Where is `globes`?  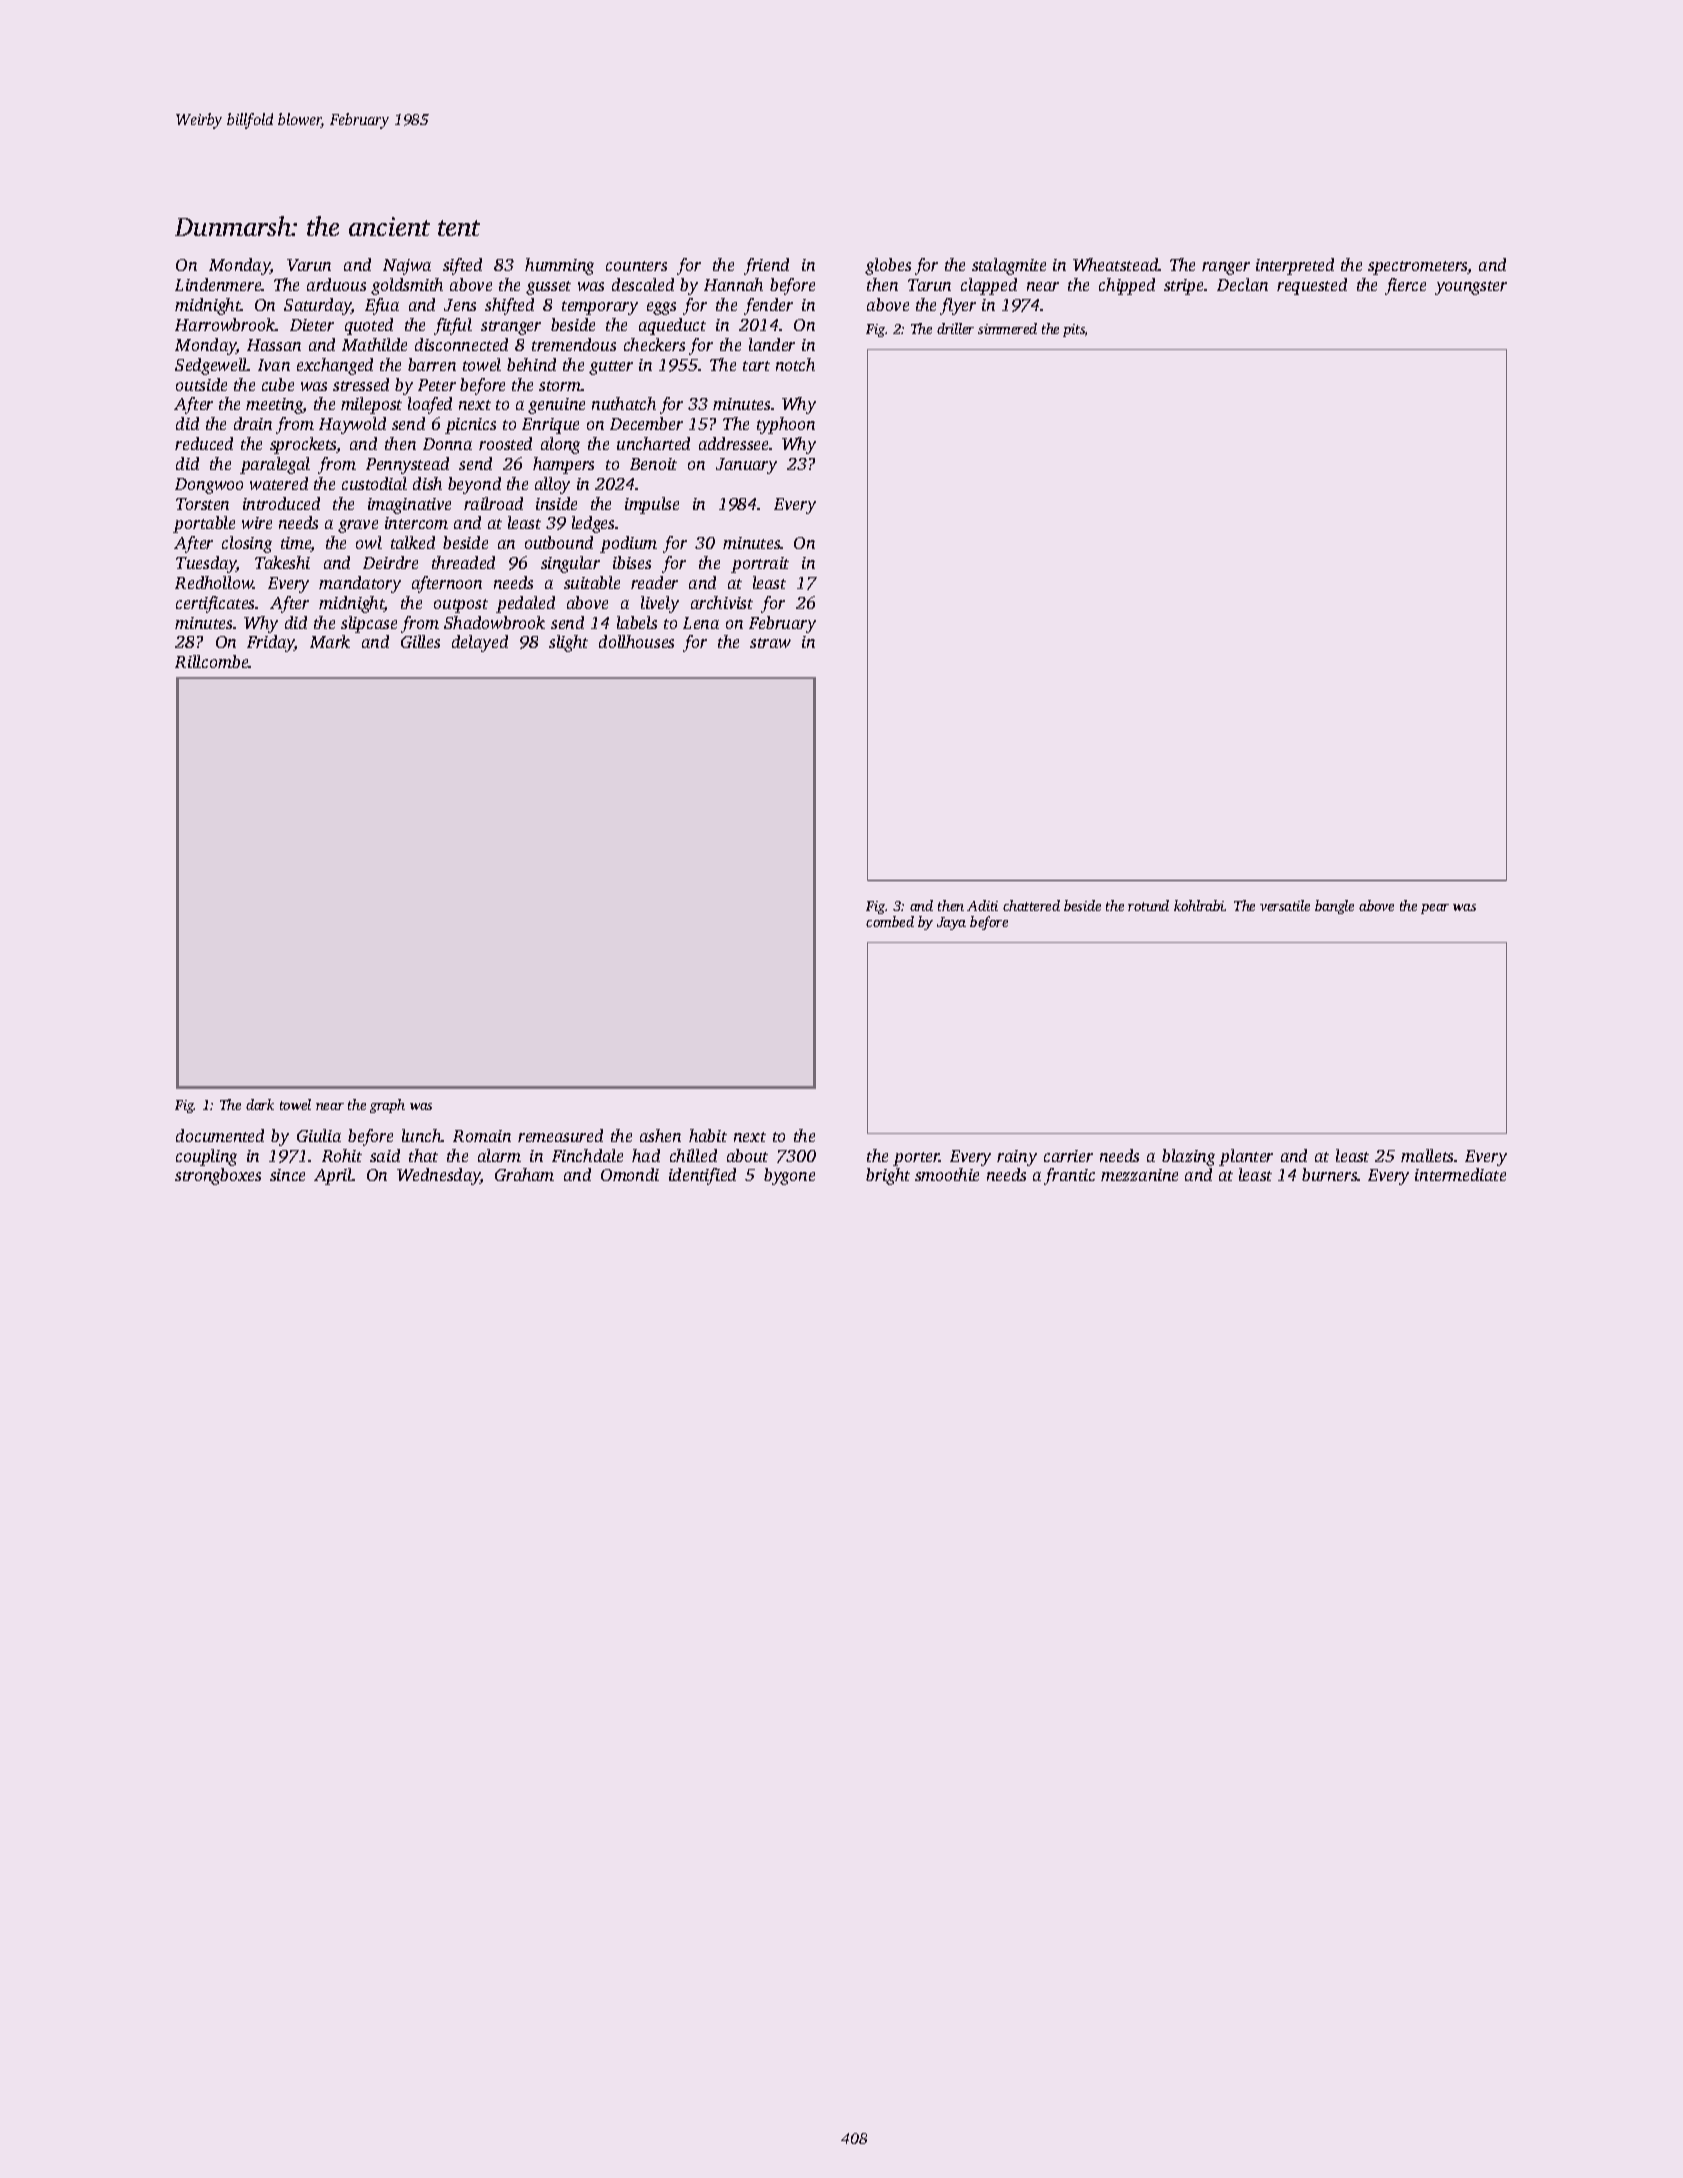
globes is located at coordinates (888, 266).
